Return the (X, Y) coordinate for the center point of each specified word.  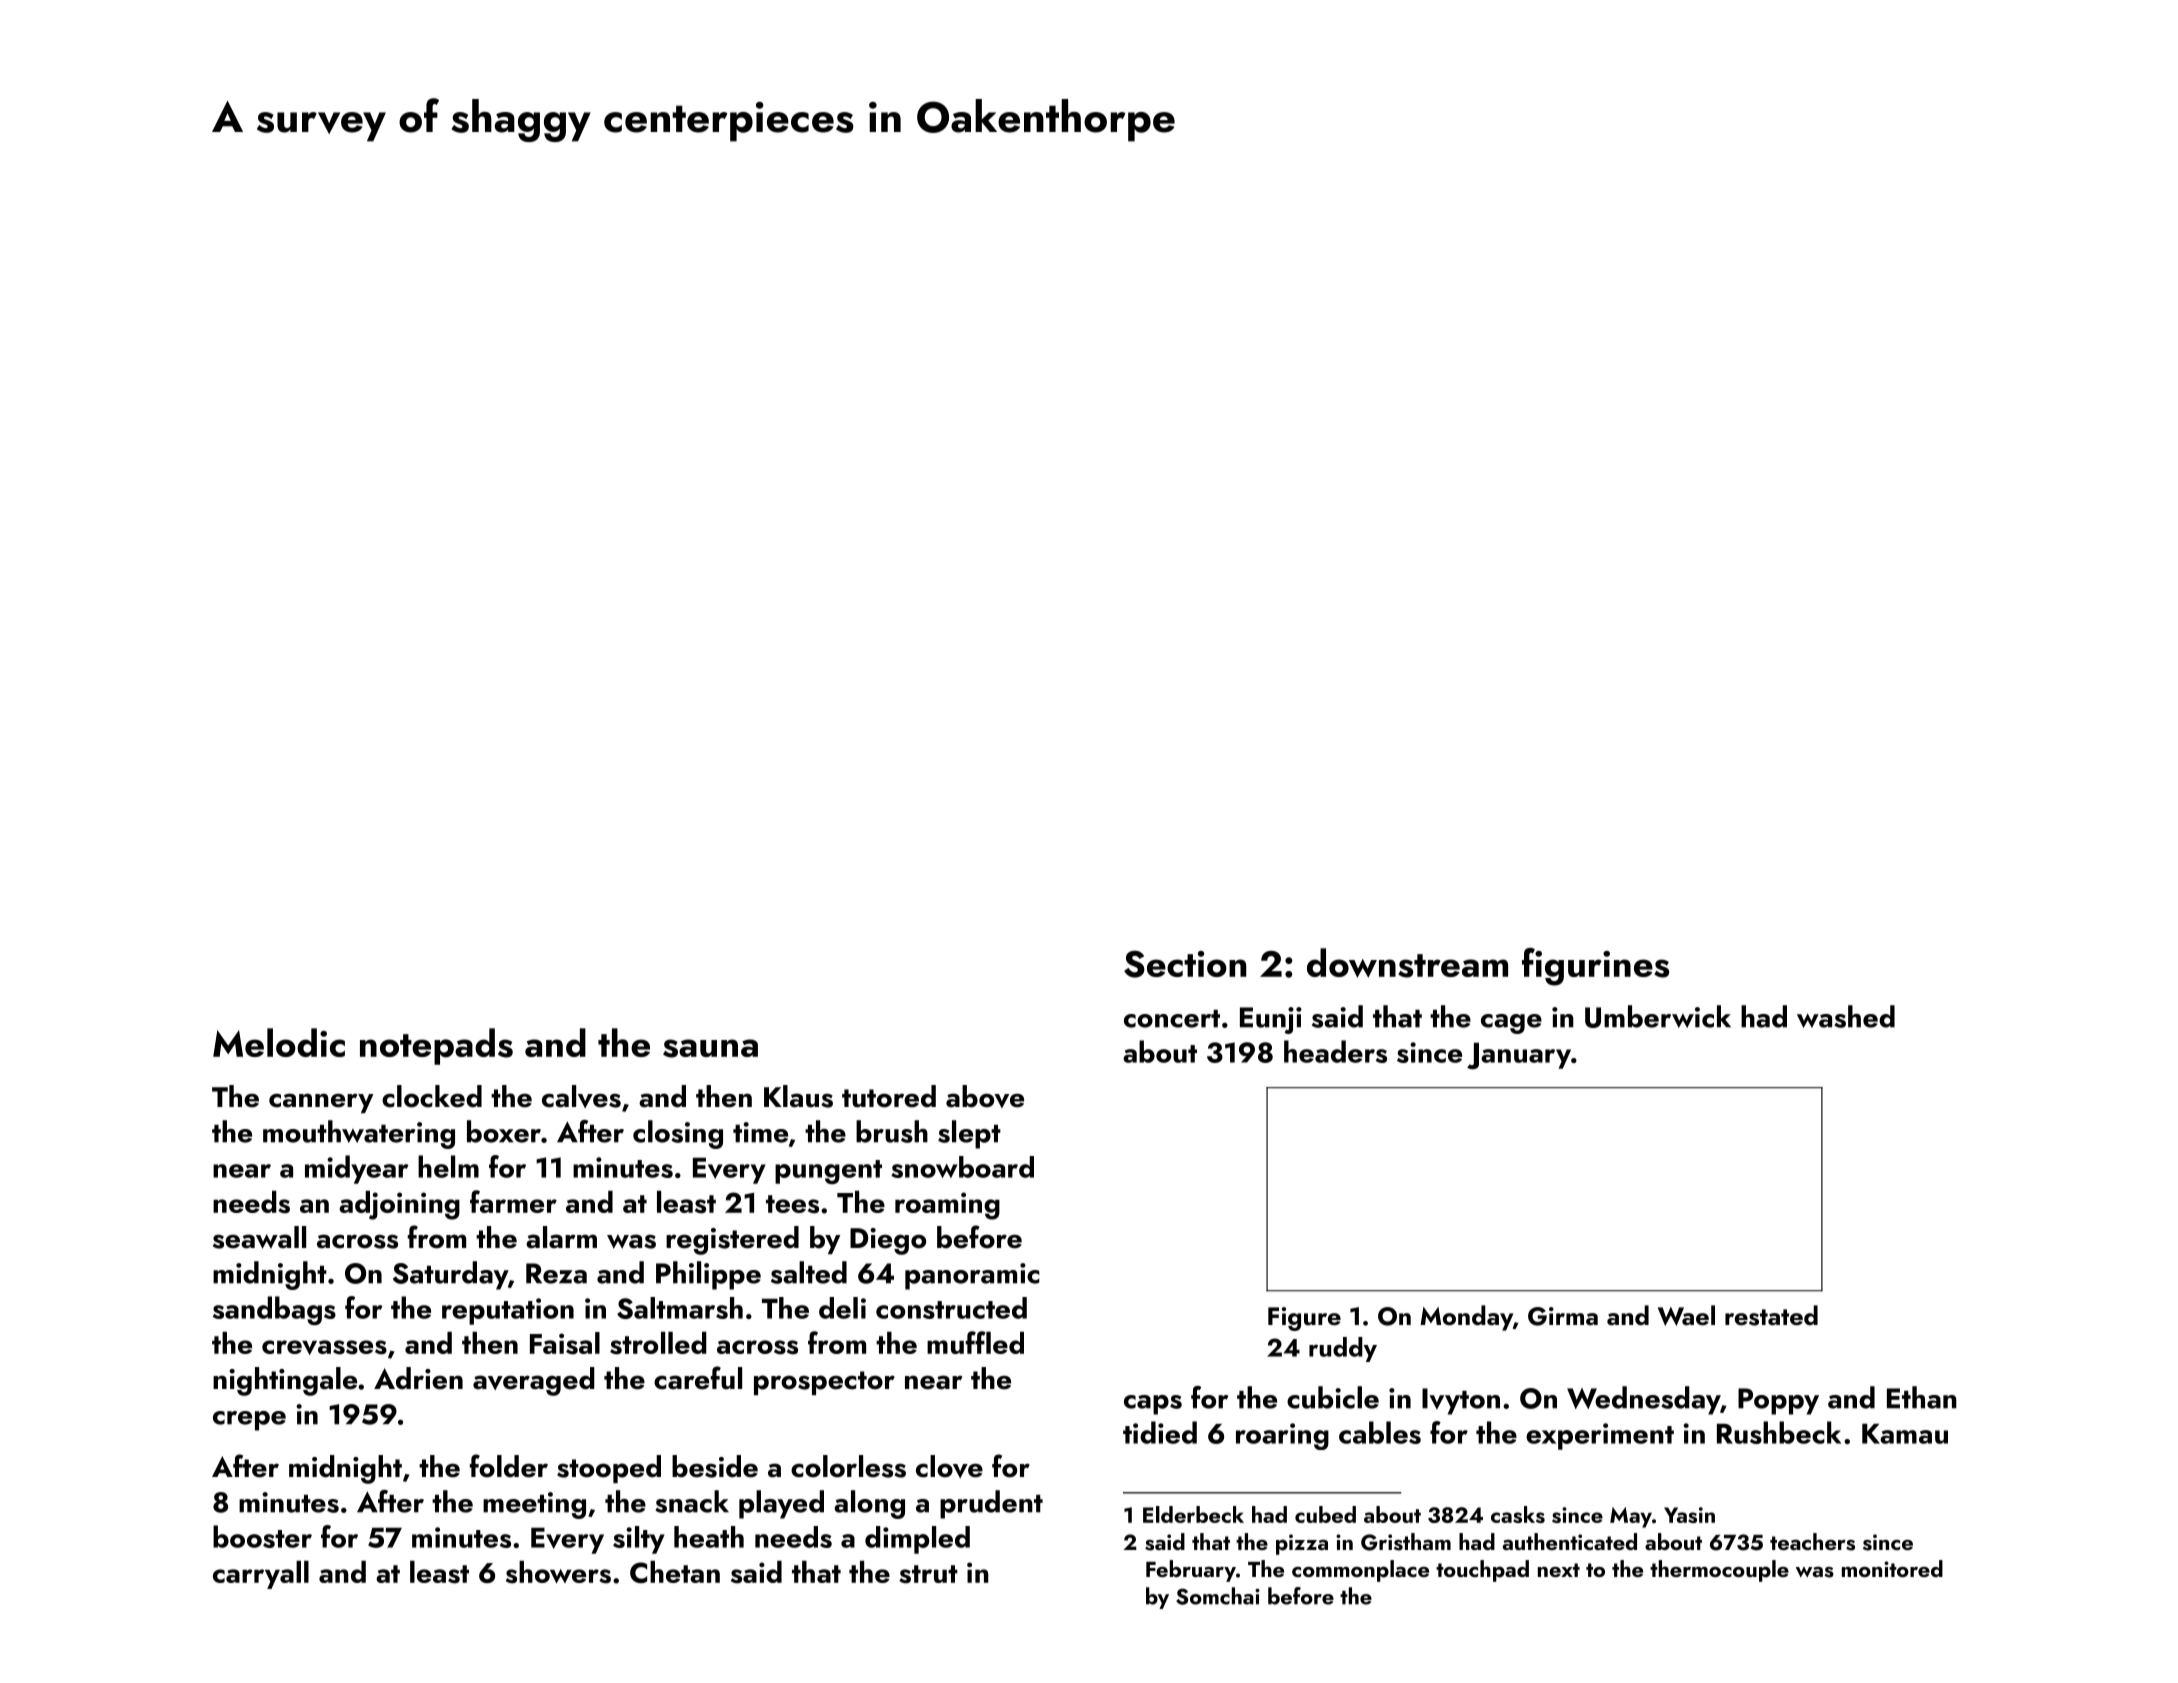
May (1631, 1517)
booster (262, 1536)
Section (1185, 964)
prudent (991, 1504)
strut (928, 1574)
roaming (947, 1206)
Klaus (798, 1096)
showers (558, 1572)
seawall (259, 1237)
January (1519, 1056)
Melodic (279, 1042)
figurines (1595, 967)
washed (1846, 1016)
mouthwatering (359, 1134)
